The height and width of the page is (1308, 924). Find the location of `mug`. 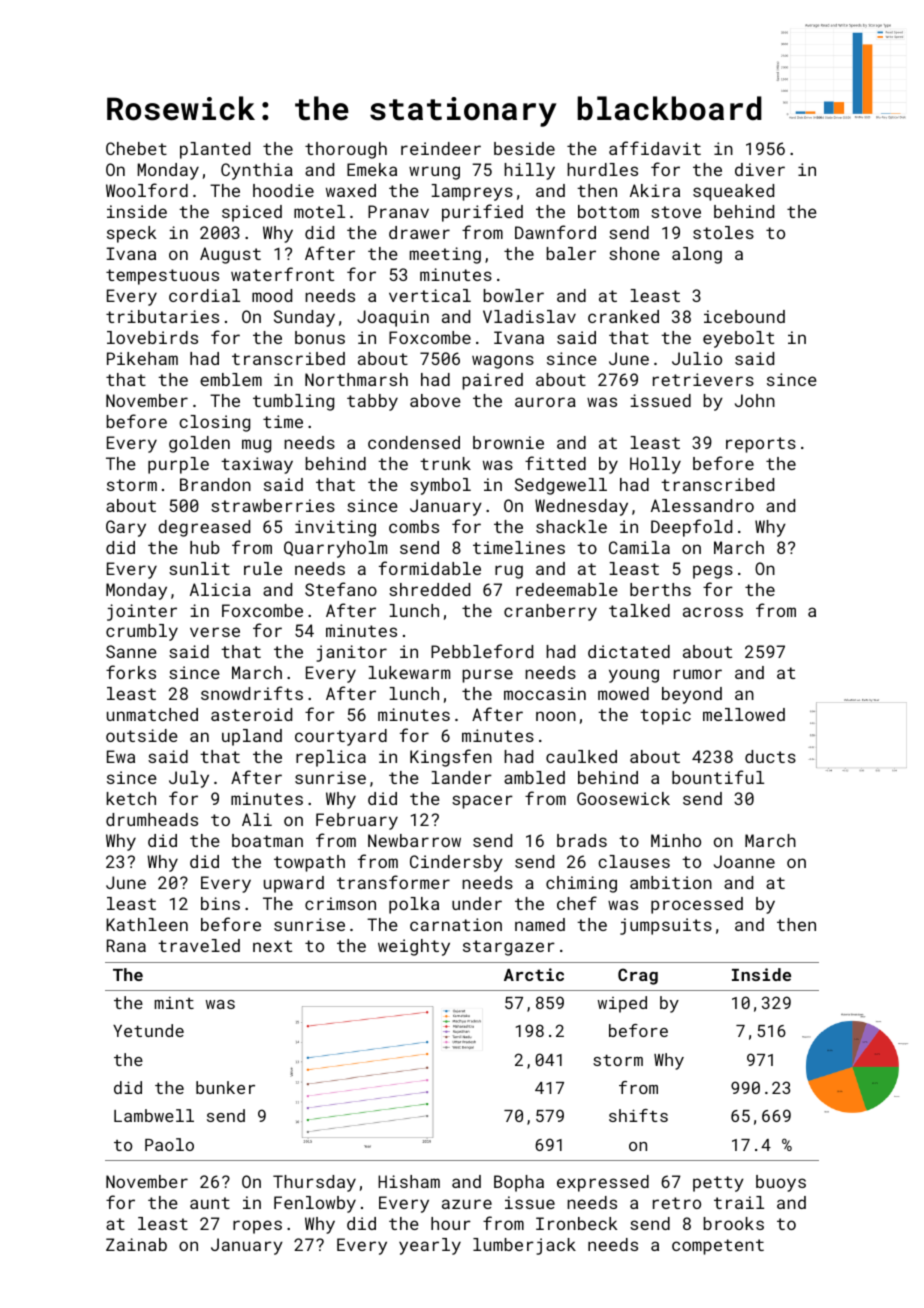

mug is located at coordinates (256, 446).
